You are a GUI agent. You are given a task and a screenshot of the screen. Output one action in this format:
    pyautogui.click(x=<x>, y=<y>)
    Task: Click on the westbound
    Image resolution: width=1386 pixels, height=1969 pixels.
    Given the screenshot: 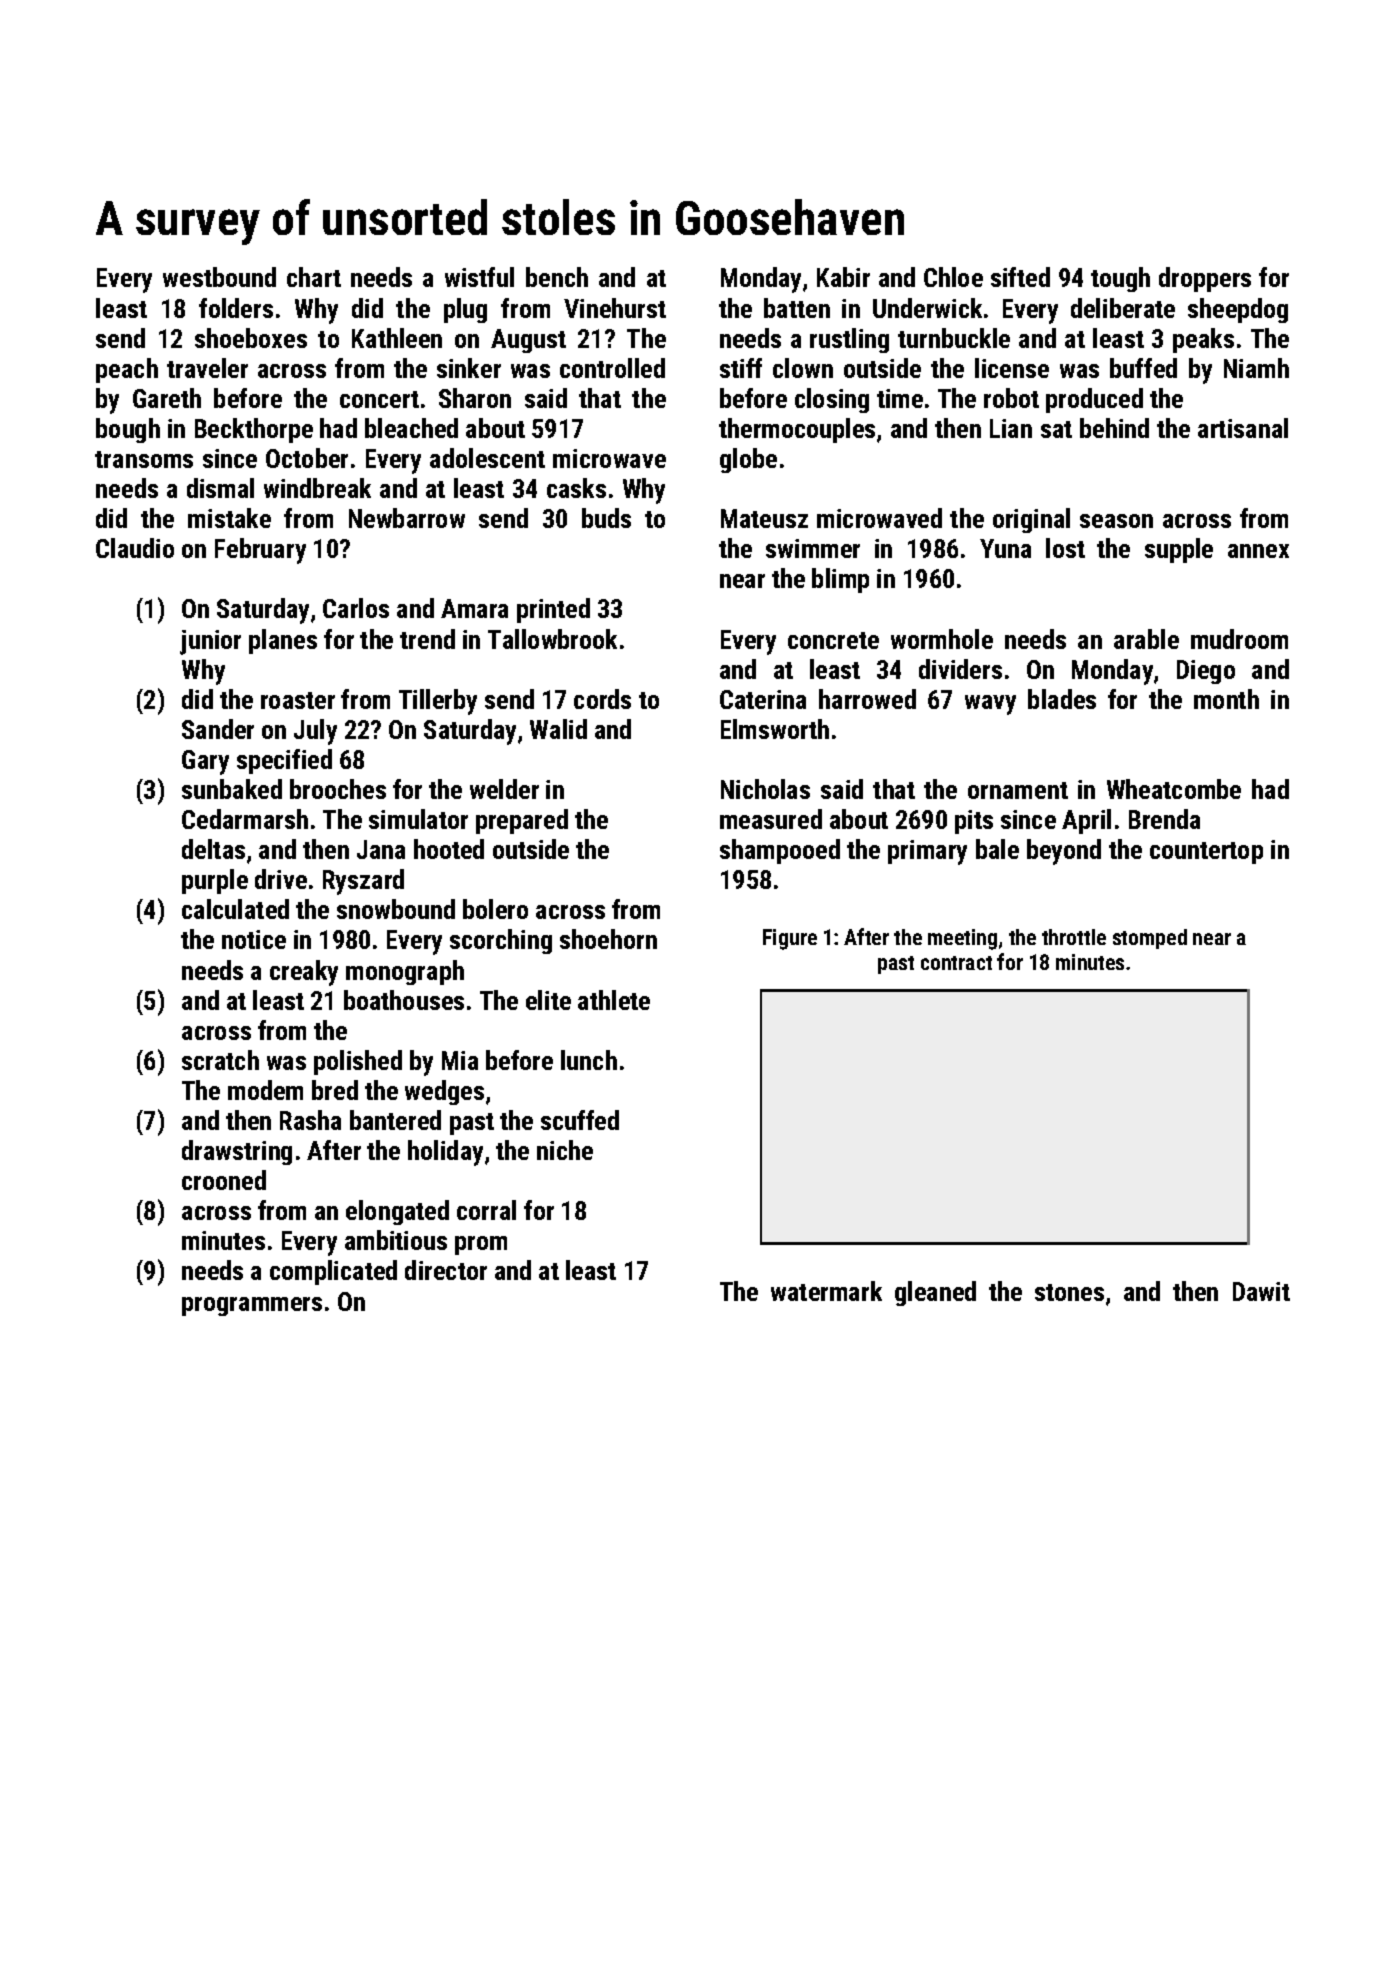 What is the action you would take?
    pyautogui.click(x=219, y=277)
